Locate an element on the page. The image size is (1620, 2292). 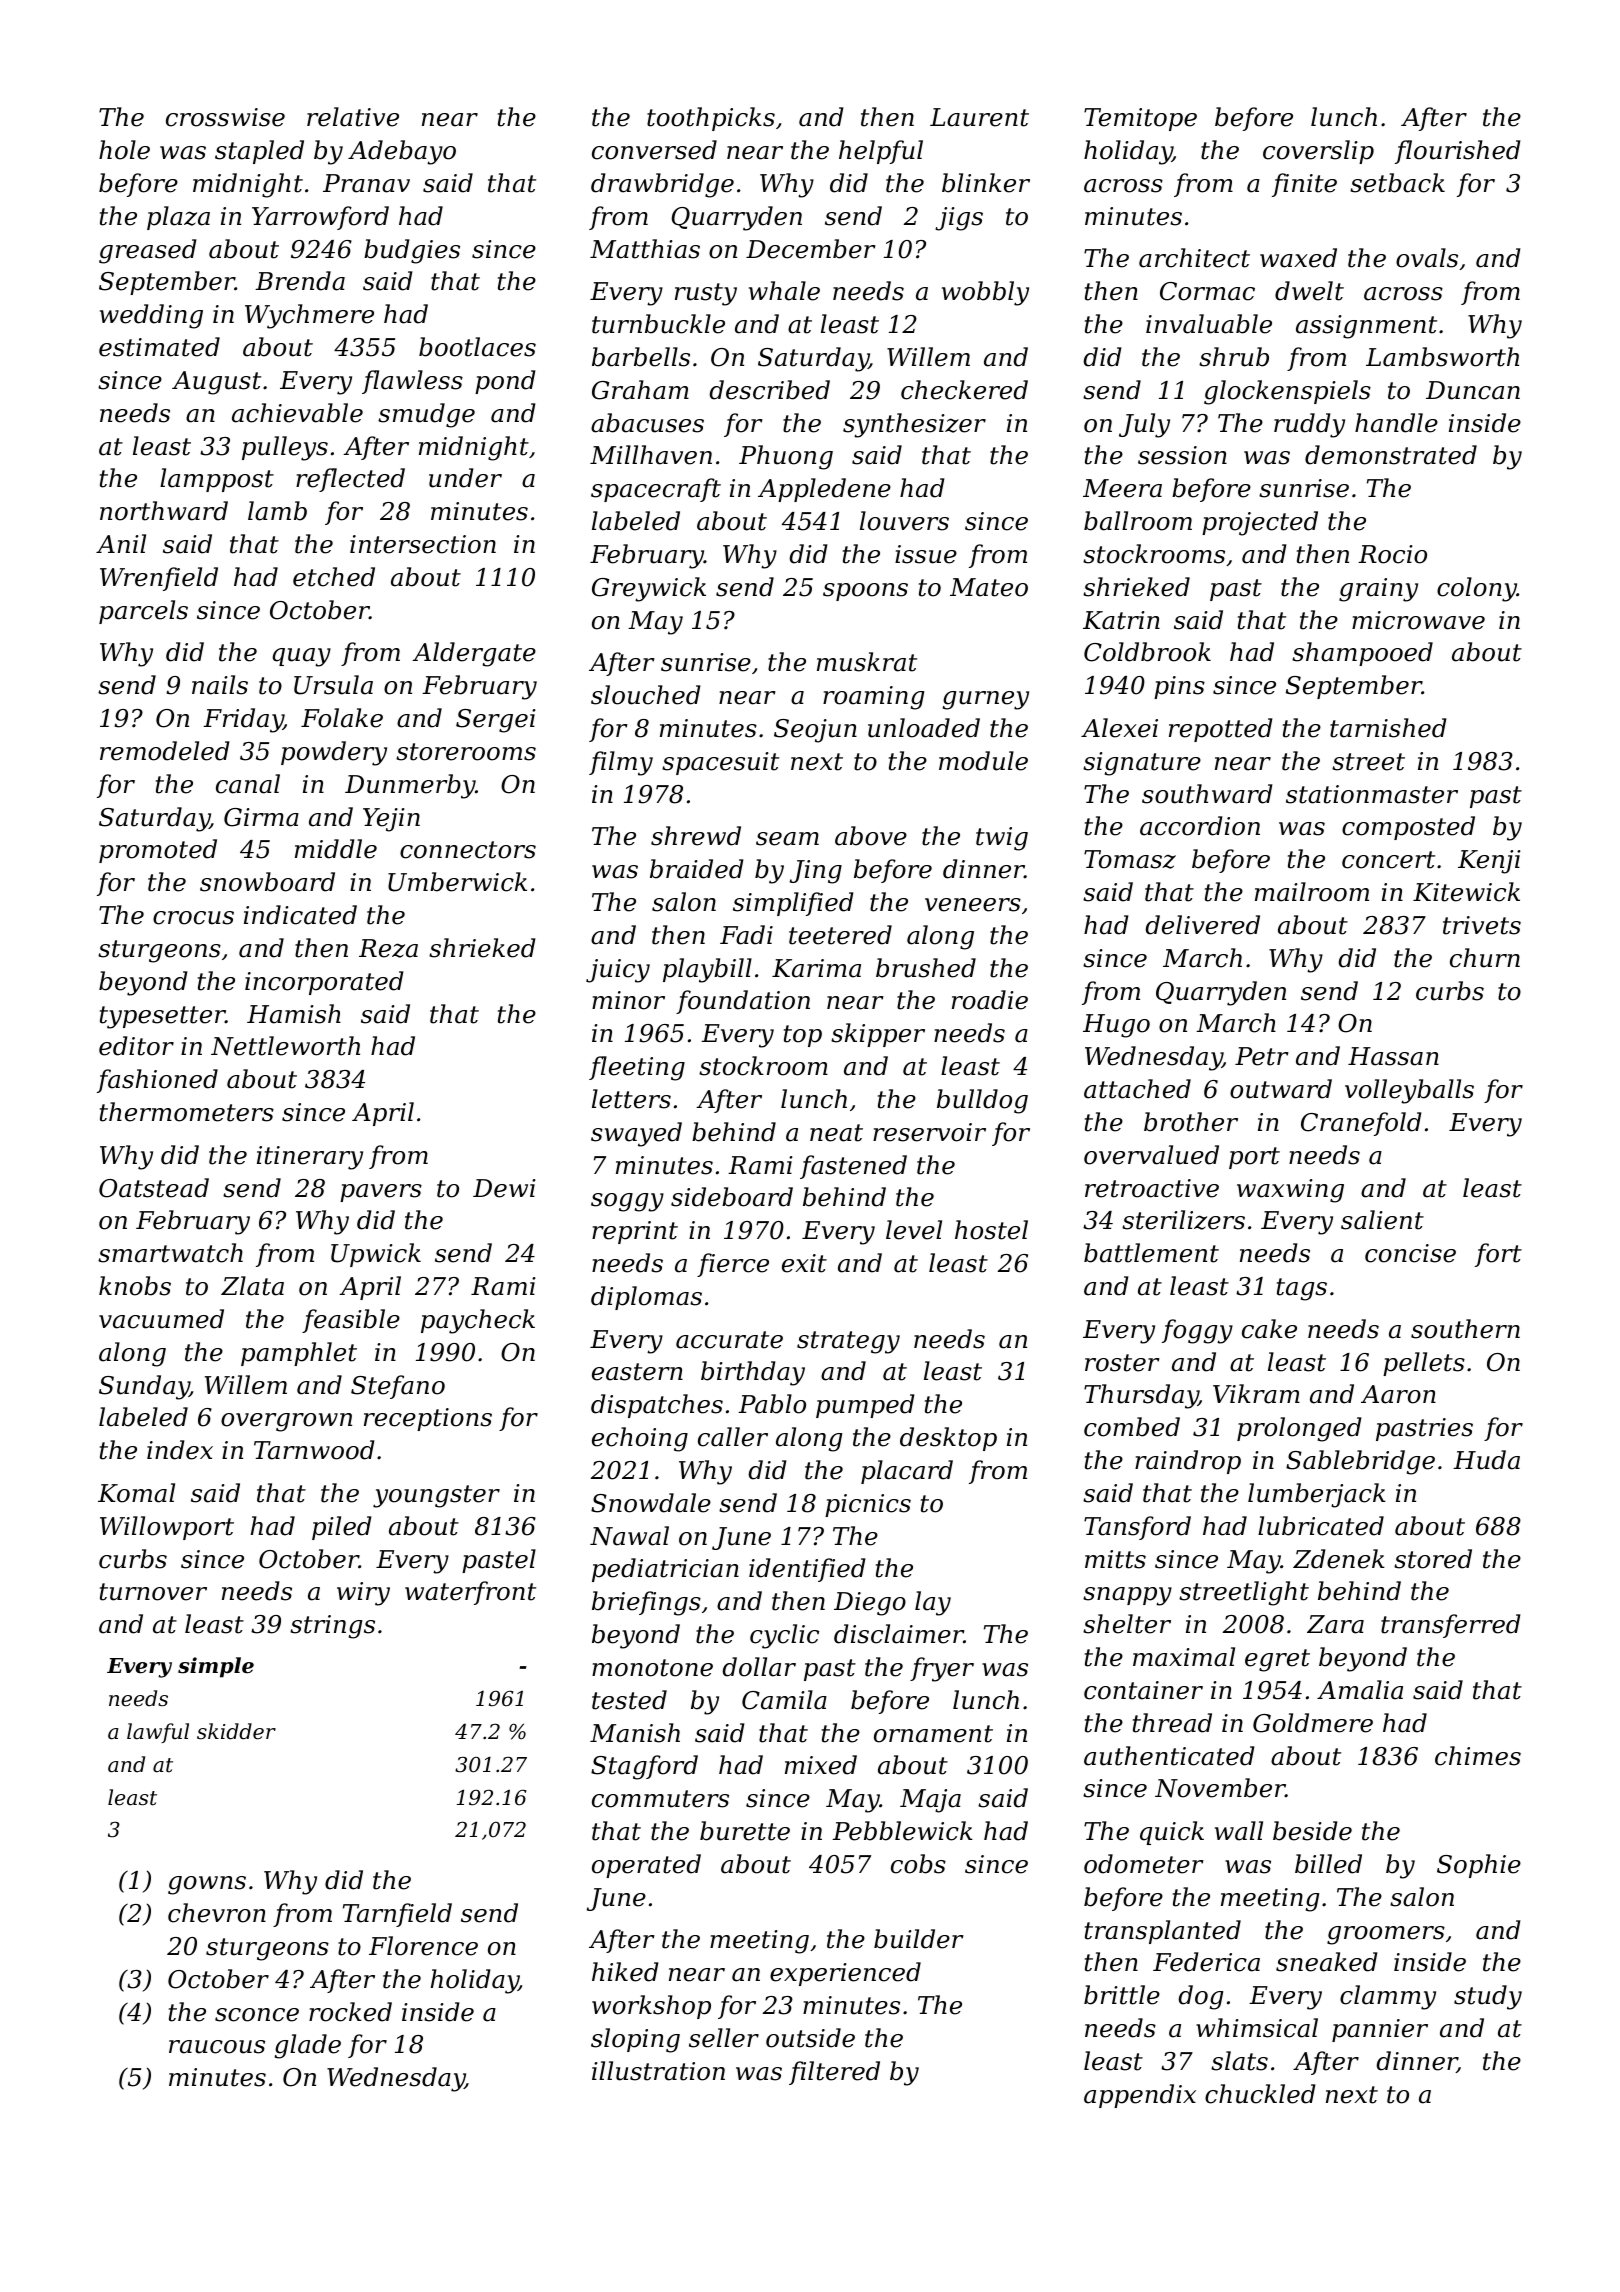
Jing is located at coordinates (816, 872).
